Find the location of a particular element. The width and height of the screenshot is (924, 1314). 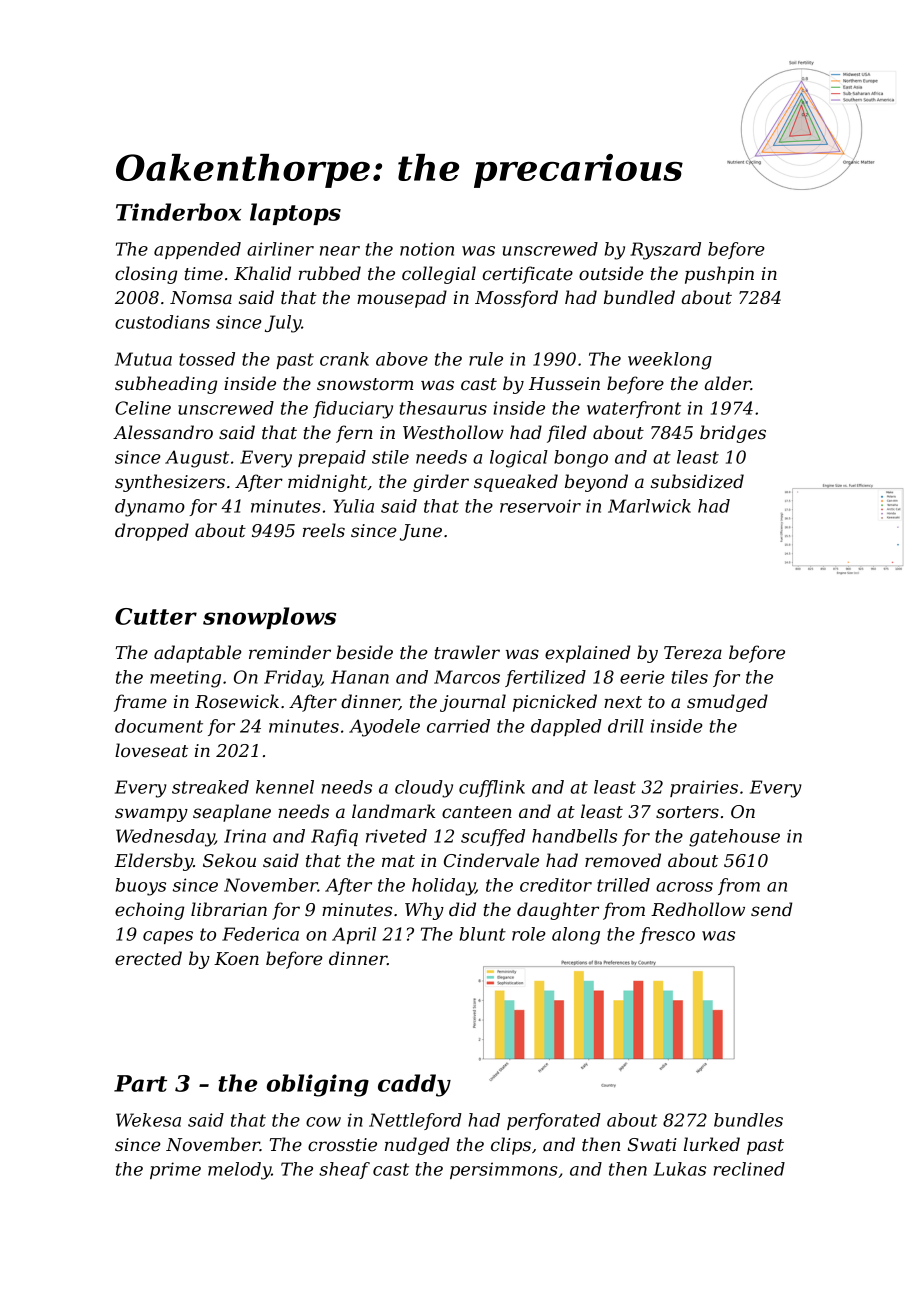

crank is located at coordinates (344, 359).
